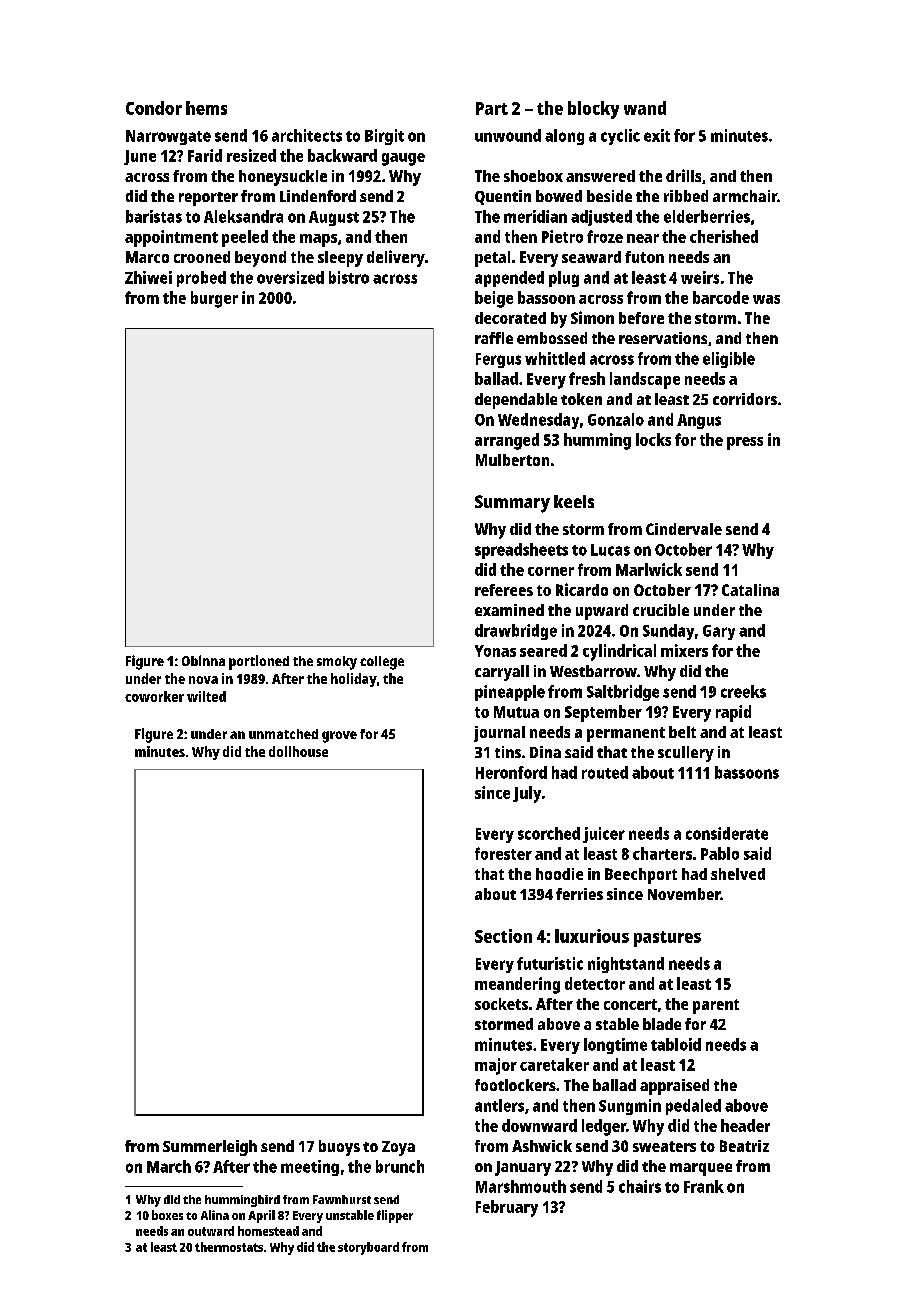  I want to click on meeting, so click(310, 1168).
